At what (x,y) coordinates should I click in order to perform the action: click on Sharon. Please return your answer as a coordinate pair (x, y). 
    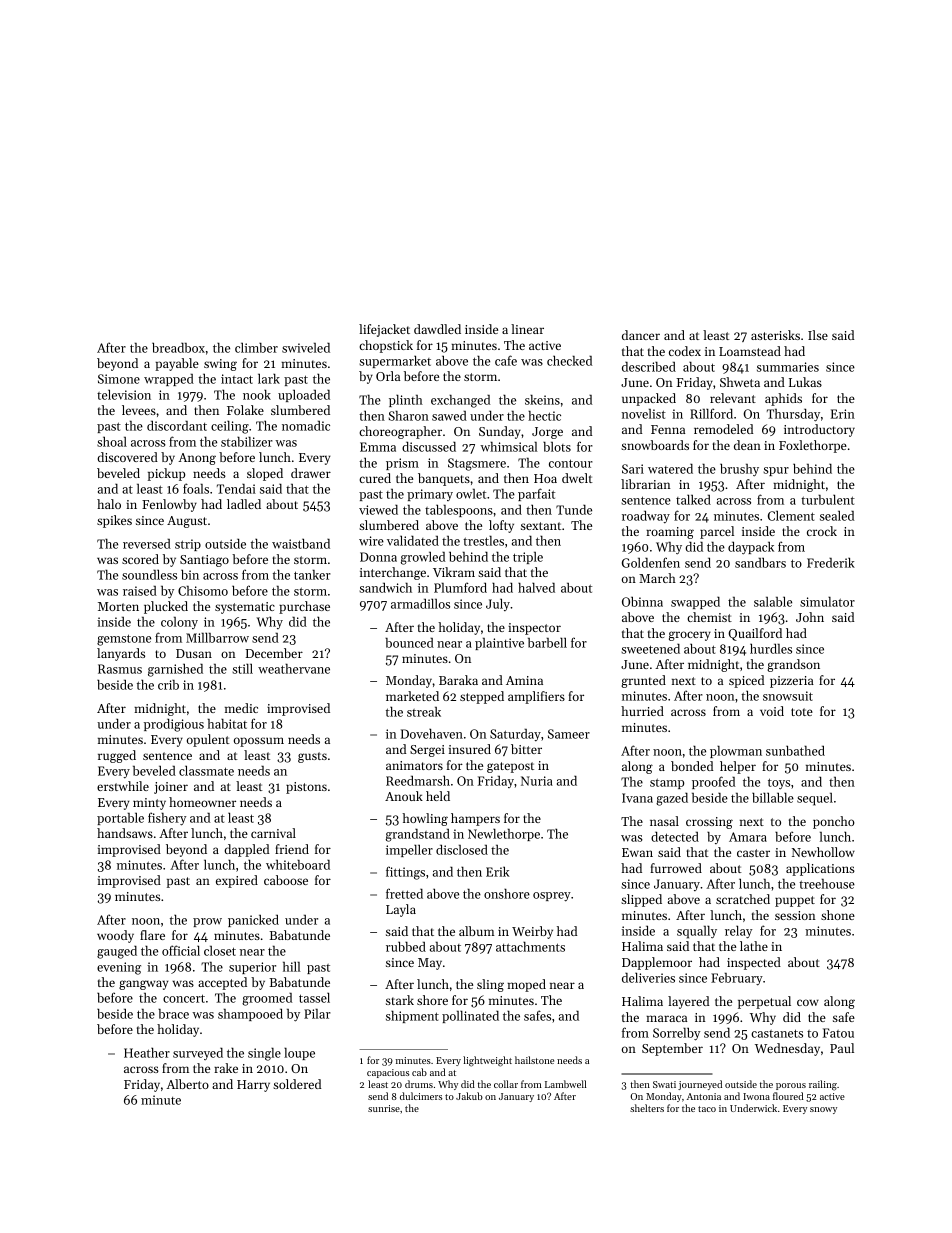
    Looking at the image, I should click on (409, 415).
